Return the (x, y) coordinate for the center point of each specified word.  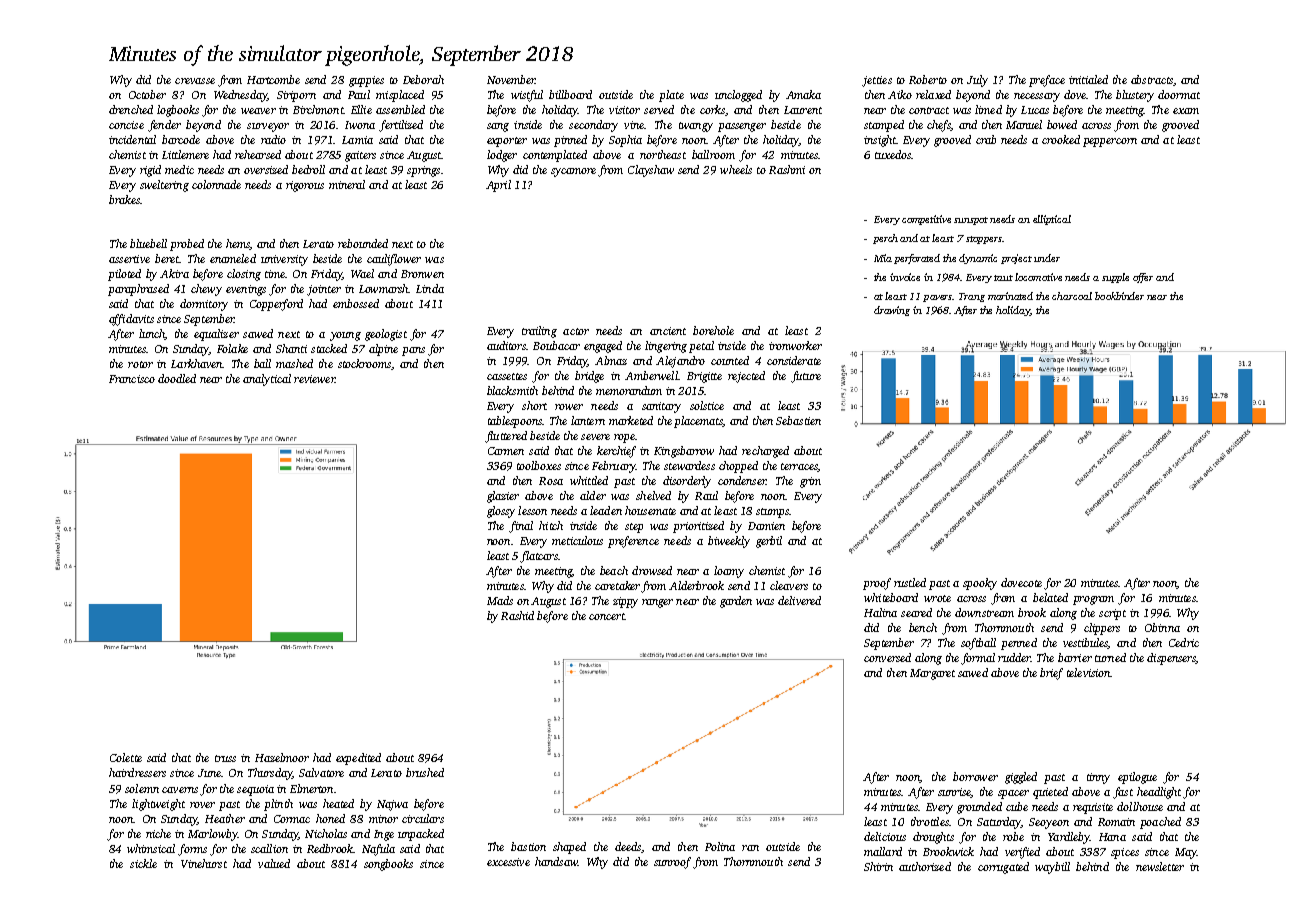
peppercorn (1110, 142)
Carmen (506, 451)
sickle (143, 863)
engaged (603, 347)
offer (1143, 278)
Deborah (423, 79)
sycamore (573, 172)
